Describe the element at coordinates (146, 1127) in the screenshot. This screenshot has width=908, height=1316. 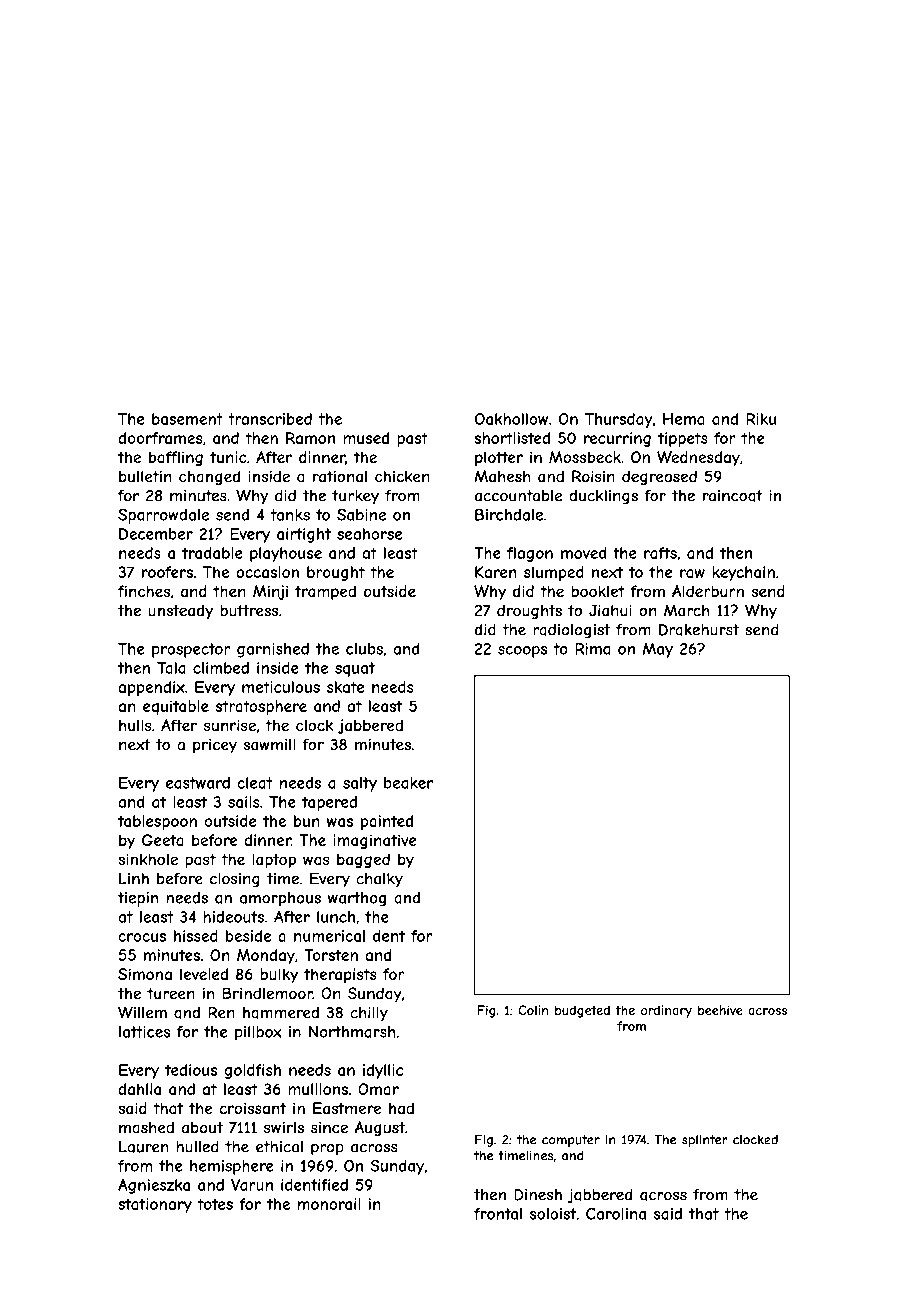
I see `mashed` at that location.
